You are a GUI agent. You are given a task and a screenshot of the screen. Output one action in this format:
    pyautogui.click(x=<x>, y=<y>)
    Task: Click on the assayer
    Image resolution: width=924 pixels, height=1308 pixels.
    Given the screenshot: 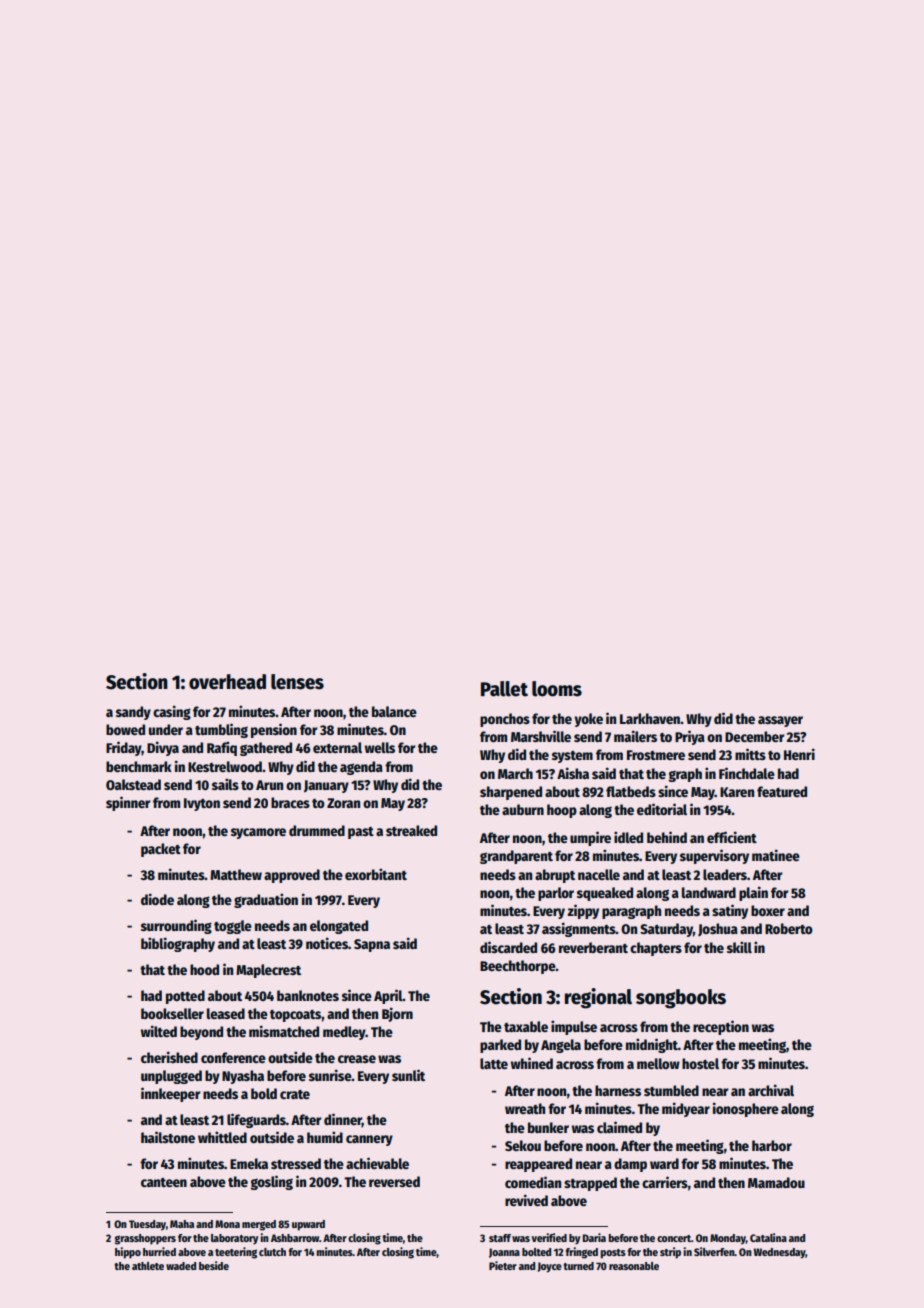 What is the action you would take?
    pyautogui.click(x=780, y=721)
